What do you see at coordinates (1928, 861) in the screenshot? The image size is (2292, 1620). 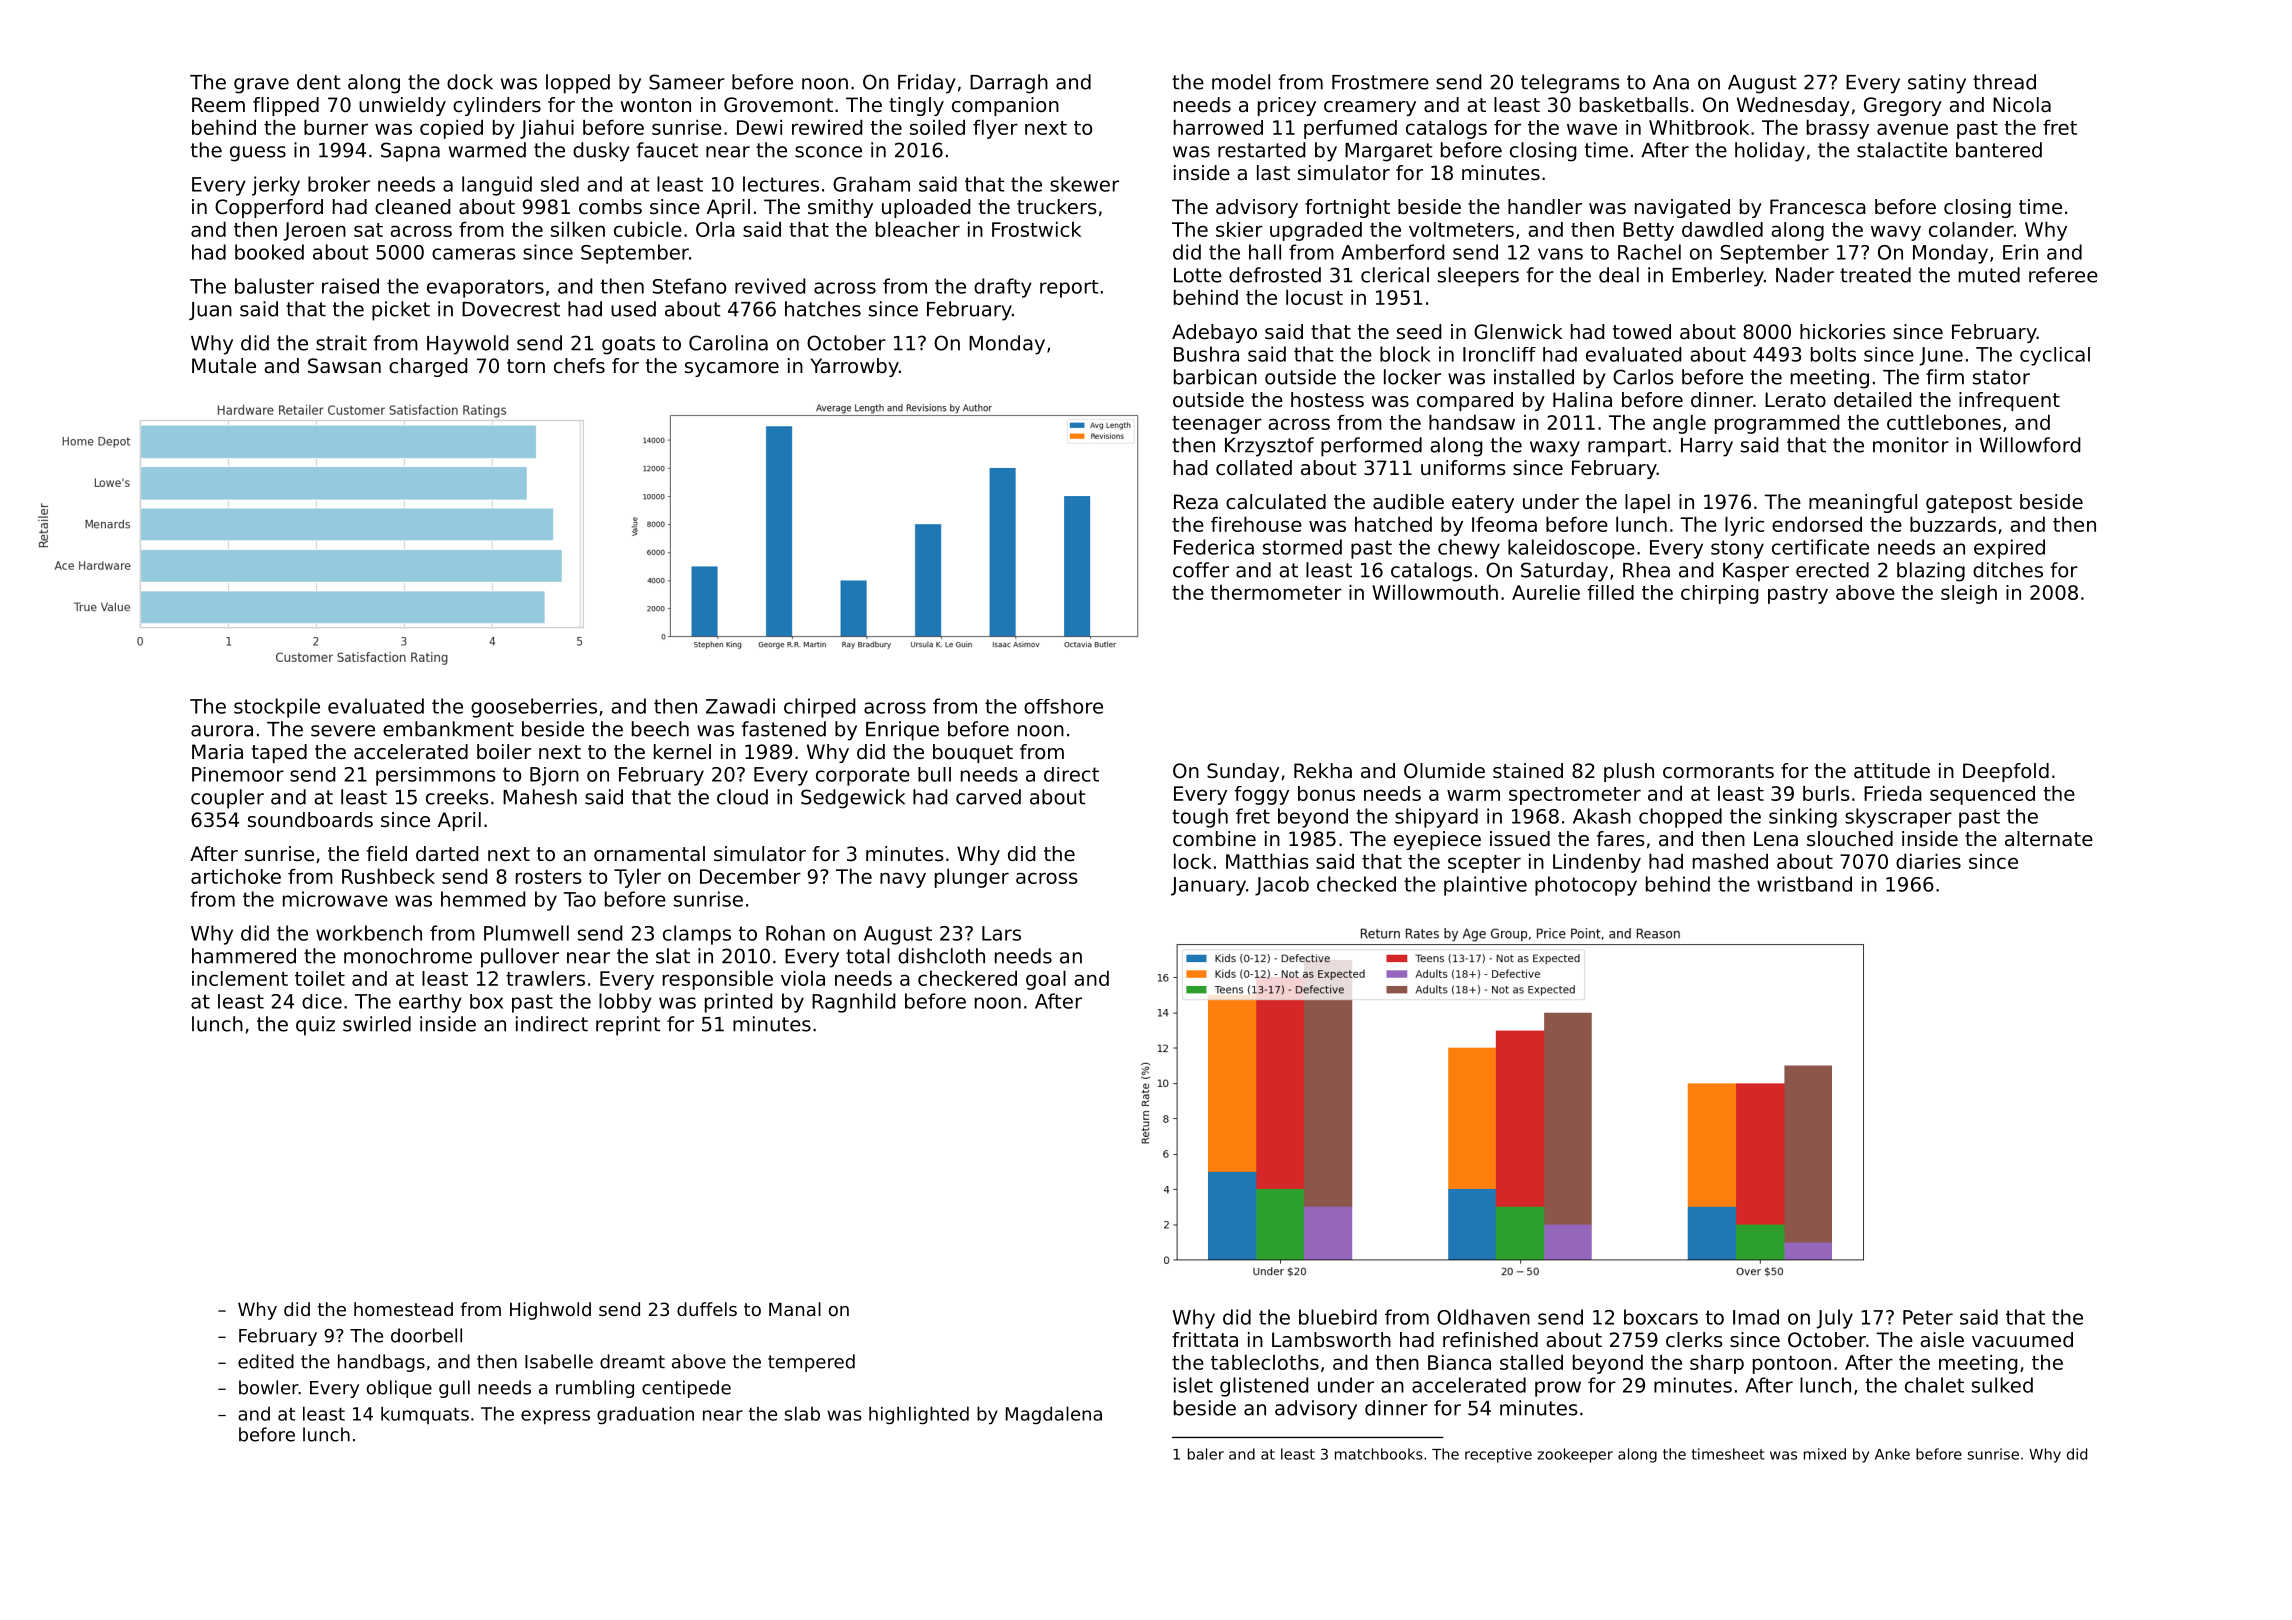 I see `diaries` at bounding box center [1928, 861].
